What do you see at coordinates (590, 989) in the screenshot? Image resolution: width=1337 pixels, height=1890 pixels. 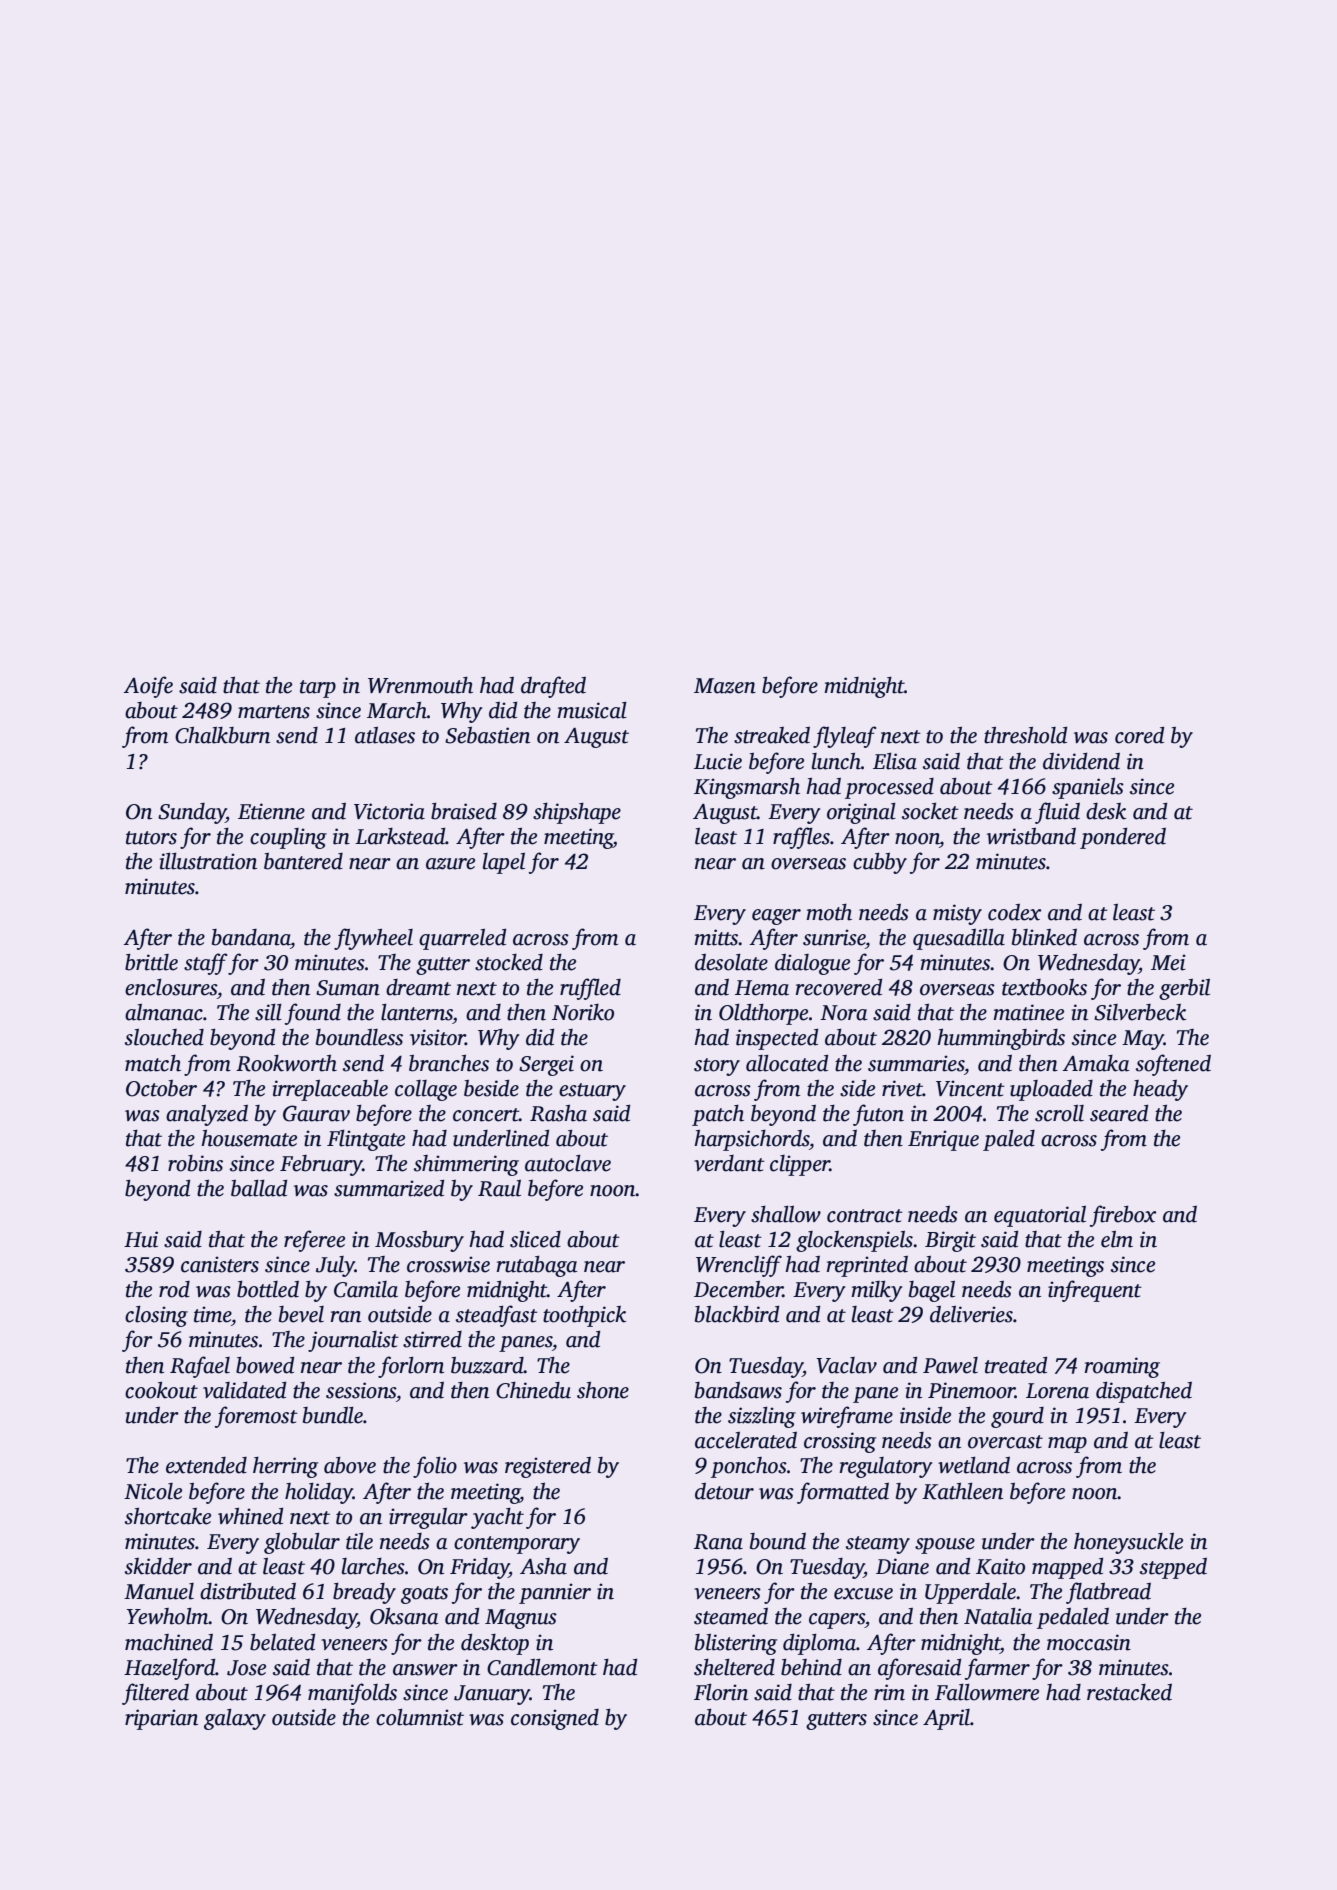 I see `ruffled` at bounding box center [590, 989].
